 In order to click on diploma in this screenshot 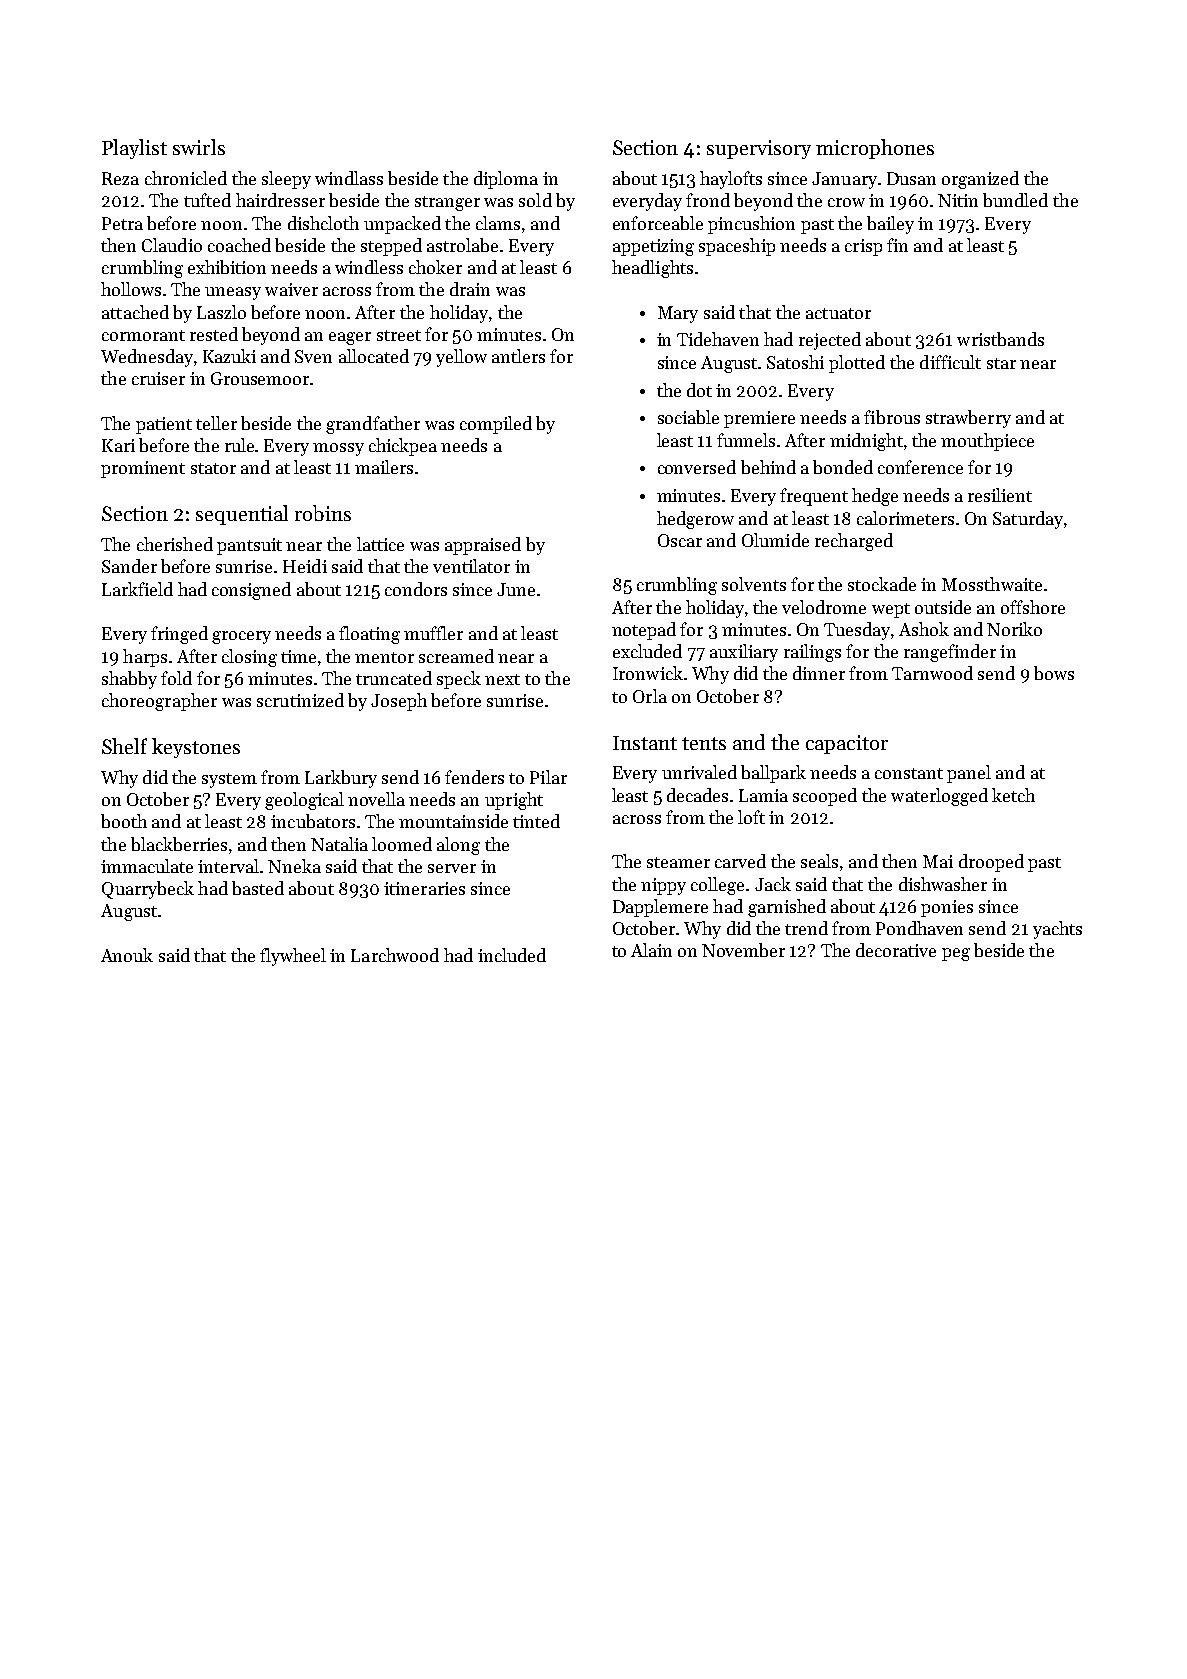, I will do `click(506, 180)`.
